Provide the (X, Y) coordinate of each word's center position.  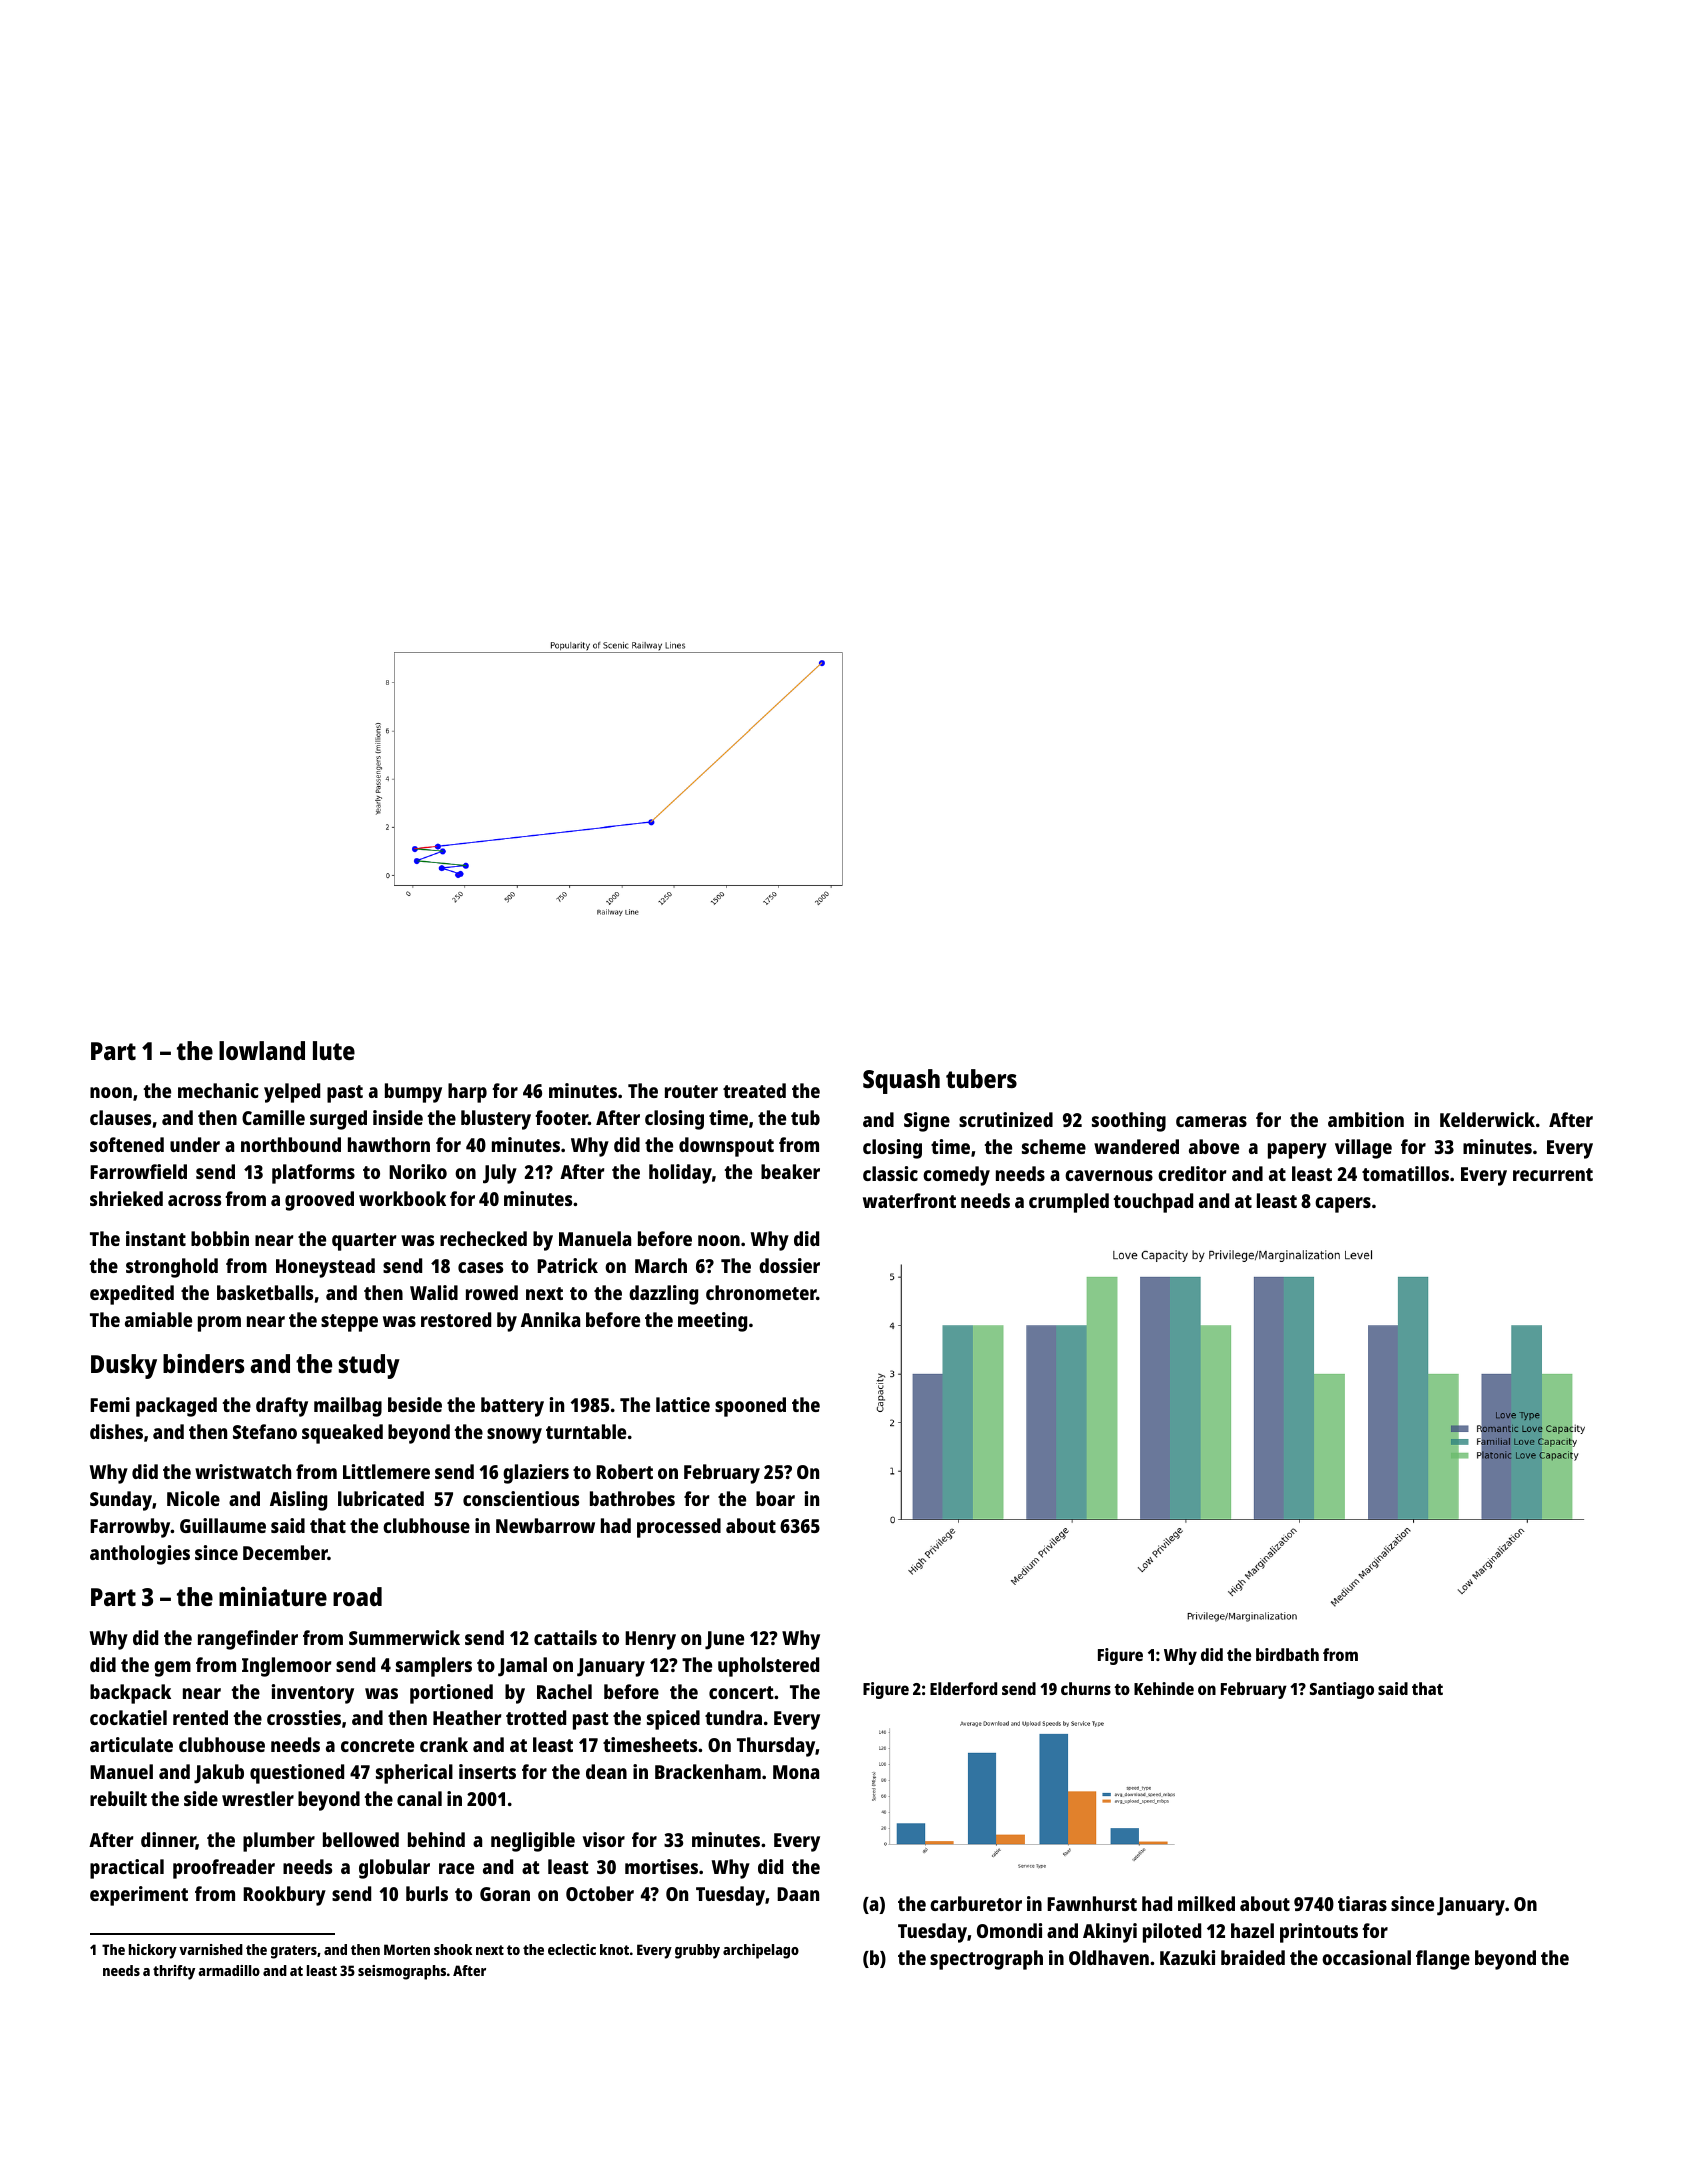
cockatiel (128, 1717)
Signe (927, 1122)
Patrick (567, 1265)
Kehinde (1164, 1688)
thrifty (174, 1972)
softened (127, 1144)
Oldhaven (1109, 1957)
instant (156, 1238)
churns (1086, 1688)
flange (1443, 1960)
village (1363, 1149)
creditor (1192, 1173)
